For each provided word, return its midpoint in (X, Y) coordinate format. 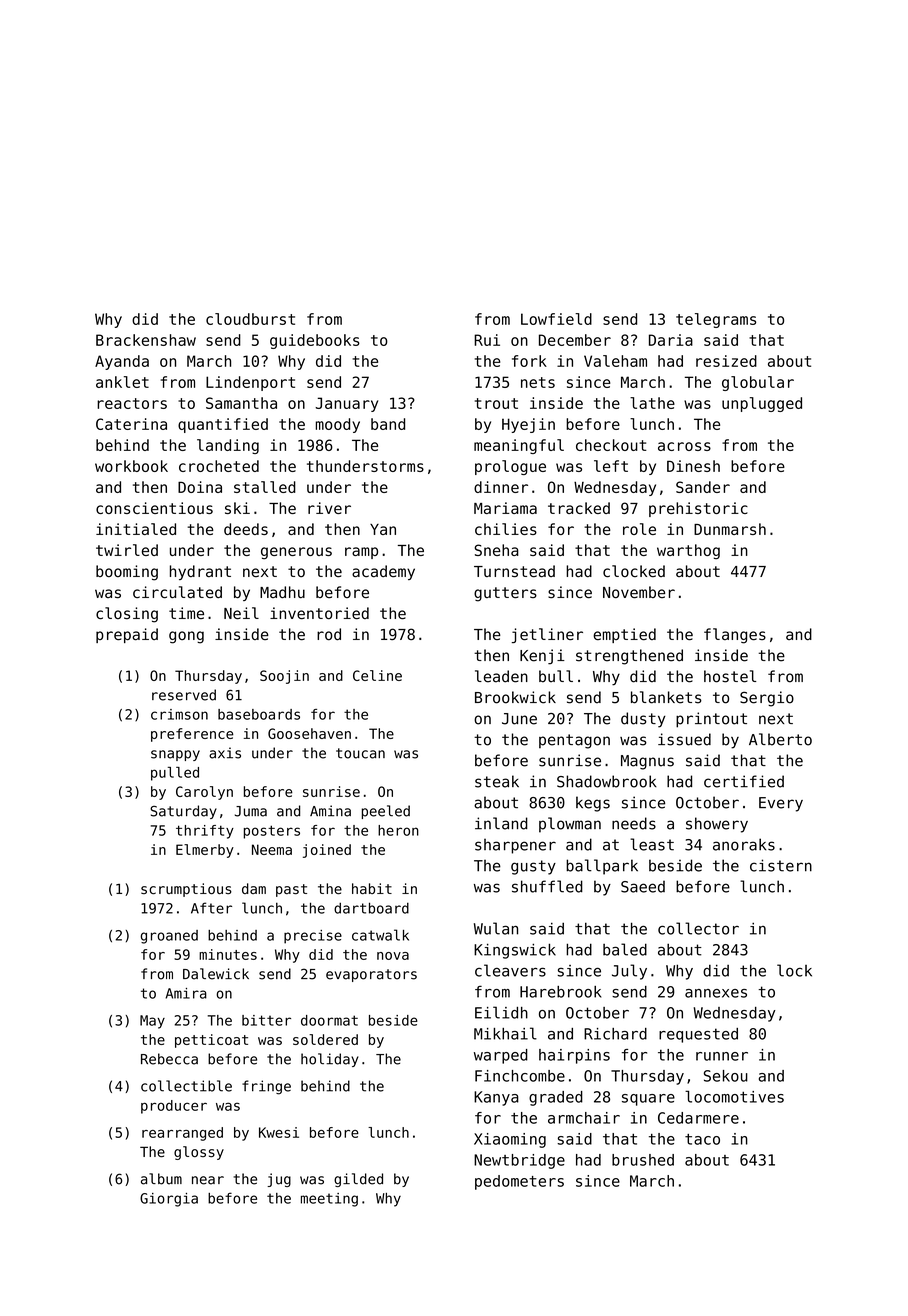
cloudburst (250, 319)
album (161, 1179)
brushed (643, 1160)
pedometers (519, 1182)
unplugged (762, 404)
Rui (487, 340)
